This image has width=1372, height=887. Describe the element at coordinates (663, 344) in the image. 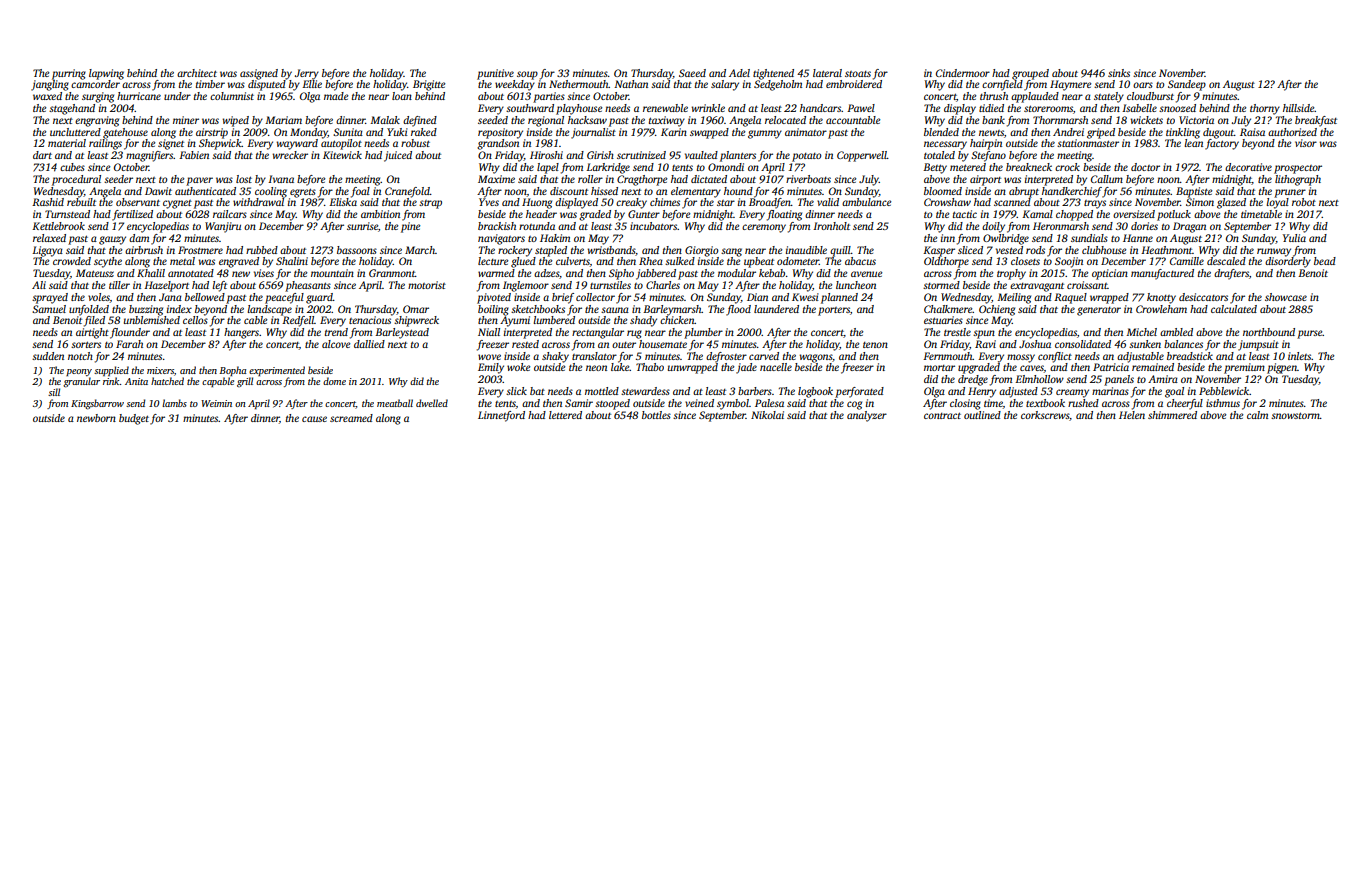

I see `housemate` at that location.
